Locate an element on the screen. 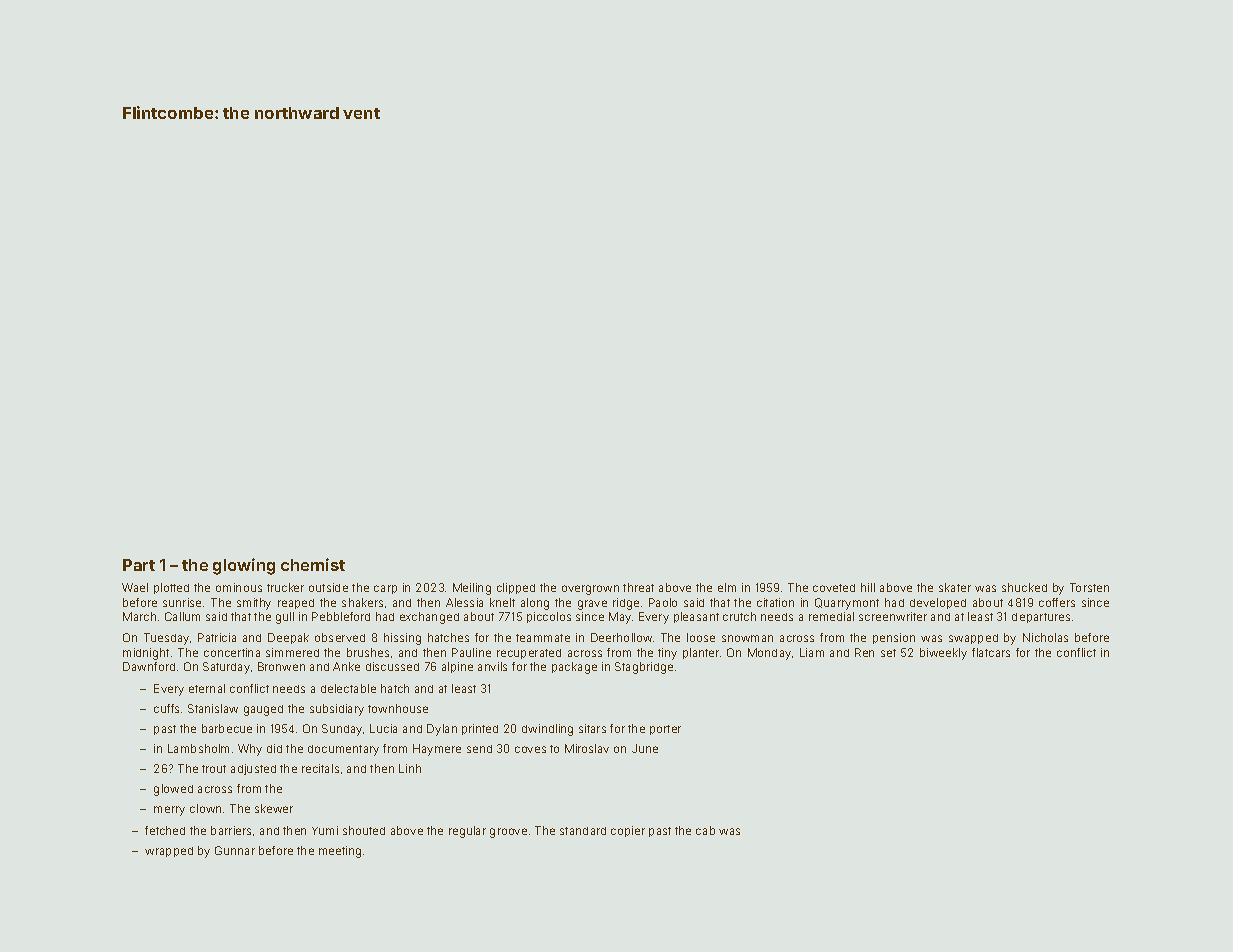 This screenshot has height=952, width=1233. screenwriter is located at coordinates (893, 616).
